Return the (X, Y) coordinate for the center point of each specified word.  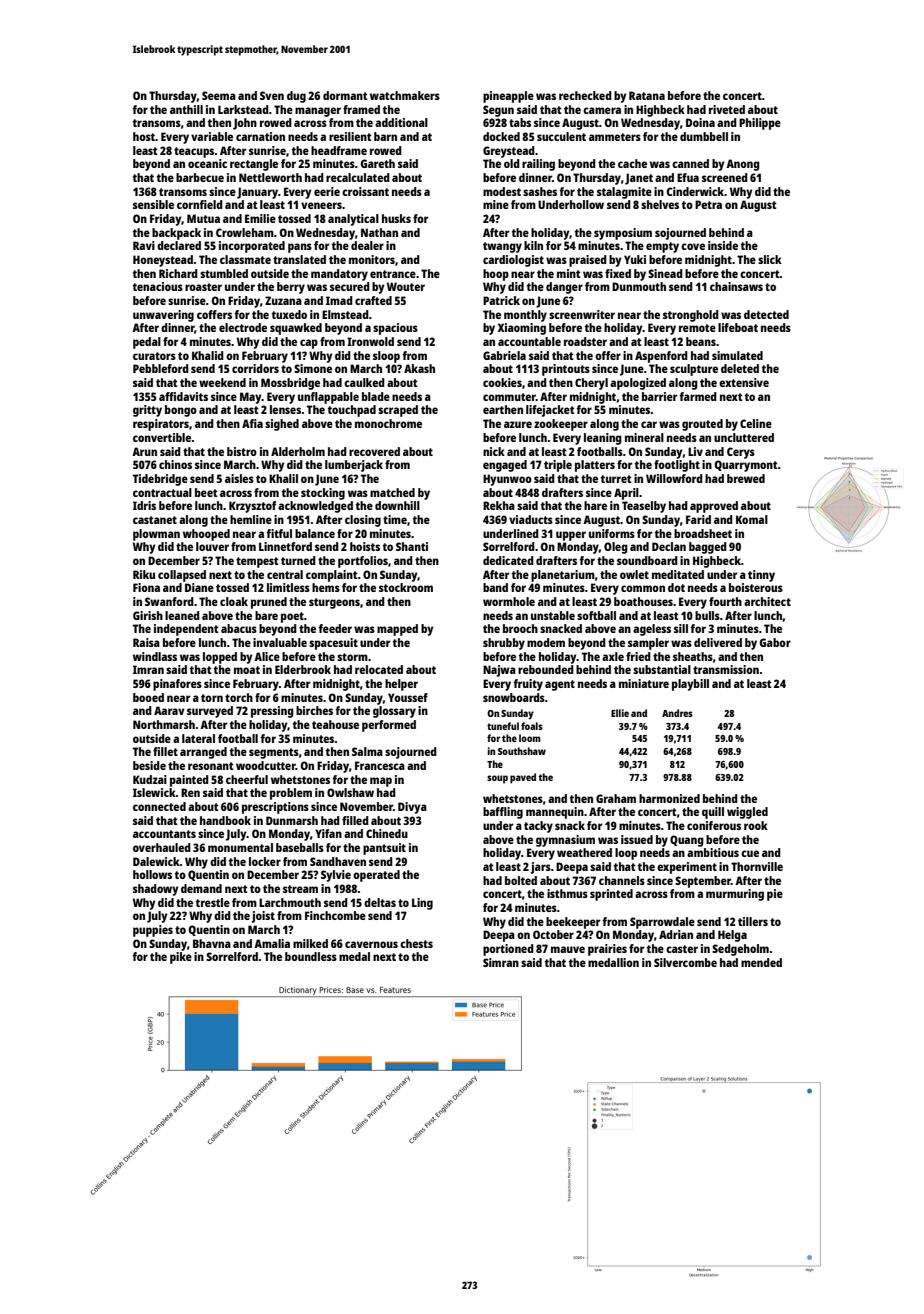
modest (502, 191)
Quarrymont (746, 466)
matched (392, 492)
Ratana (647, 95)
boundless (311, 956)
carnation (260, 136)
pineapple (508, 97)
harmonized (669, 798)
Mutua (203, 218)
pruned (269, 603)
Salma (367, 751)
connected (159, 806)
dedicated (508, 560)
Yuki (635, 259)
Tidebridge (160, 480)
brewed (746, 478)
